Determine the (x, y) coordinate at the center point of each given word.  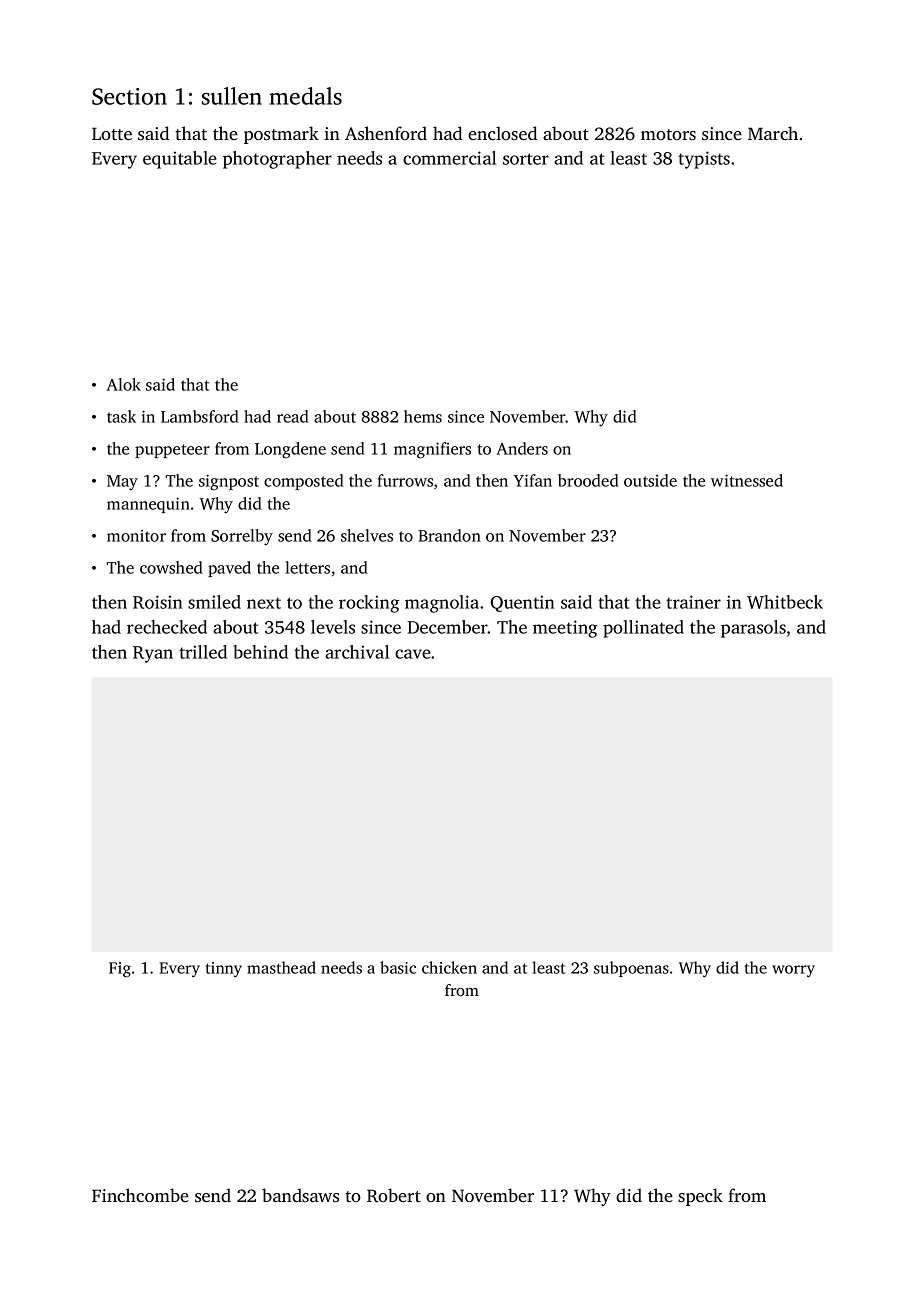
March (773, 133)
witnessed (747, 480)
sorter (526, 159)
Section (129, 96)
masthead (281, 967)
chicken (449, 967)
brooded (588, 480)
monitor (136, 535)
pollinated (643, 629)
